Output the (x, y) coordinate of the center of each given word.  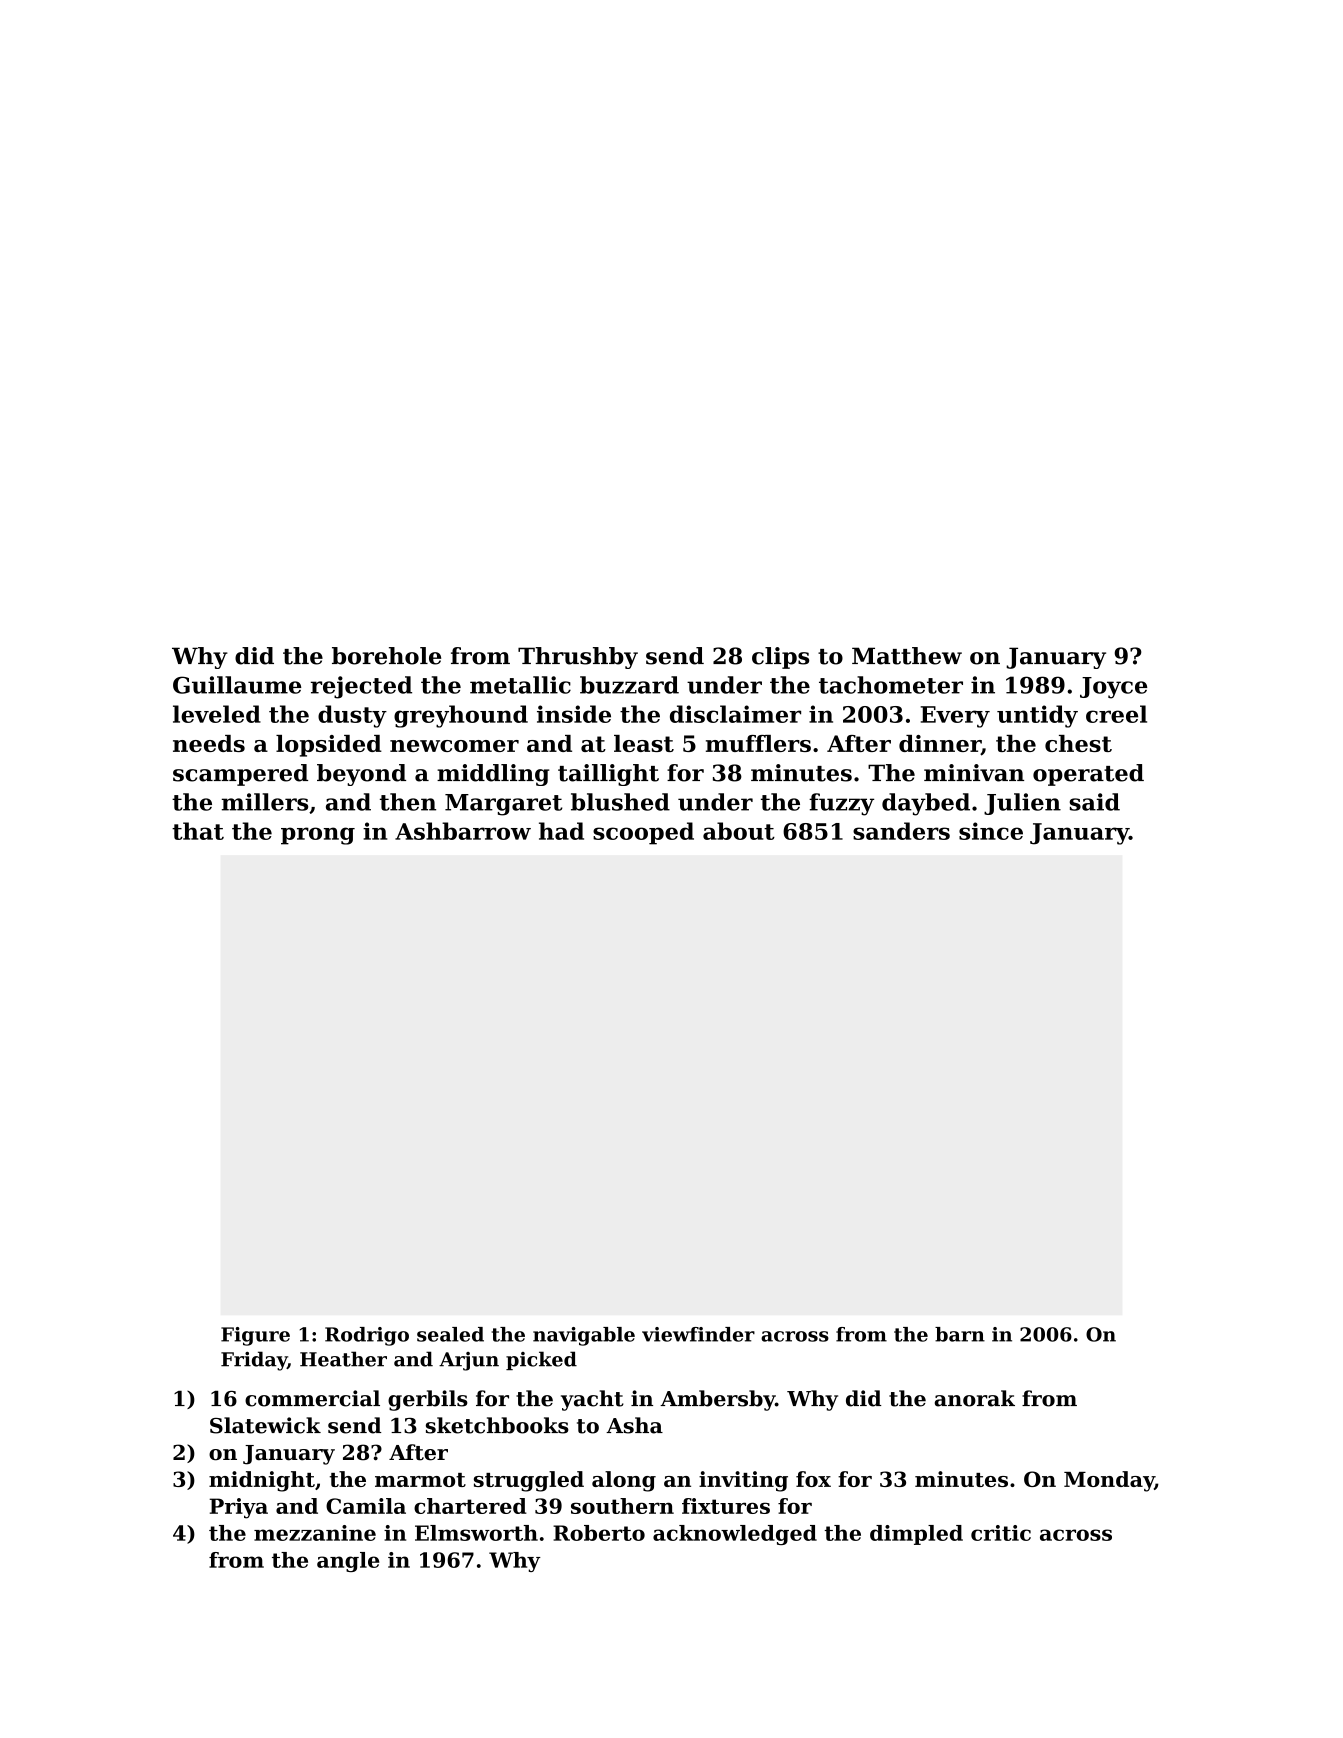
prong (318, 836)
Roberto (599, 1533)
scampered (240, 775)
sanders (901, 831)
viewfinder (698, 1334)
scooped (643, 833)
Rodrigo (367, 1336)
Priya (239, 1508)
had (561, 831)
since (991, 831)
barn (960, 1334)
